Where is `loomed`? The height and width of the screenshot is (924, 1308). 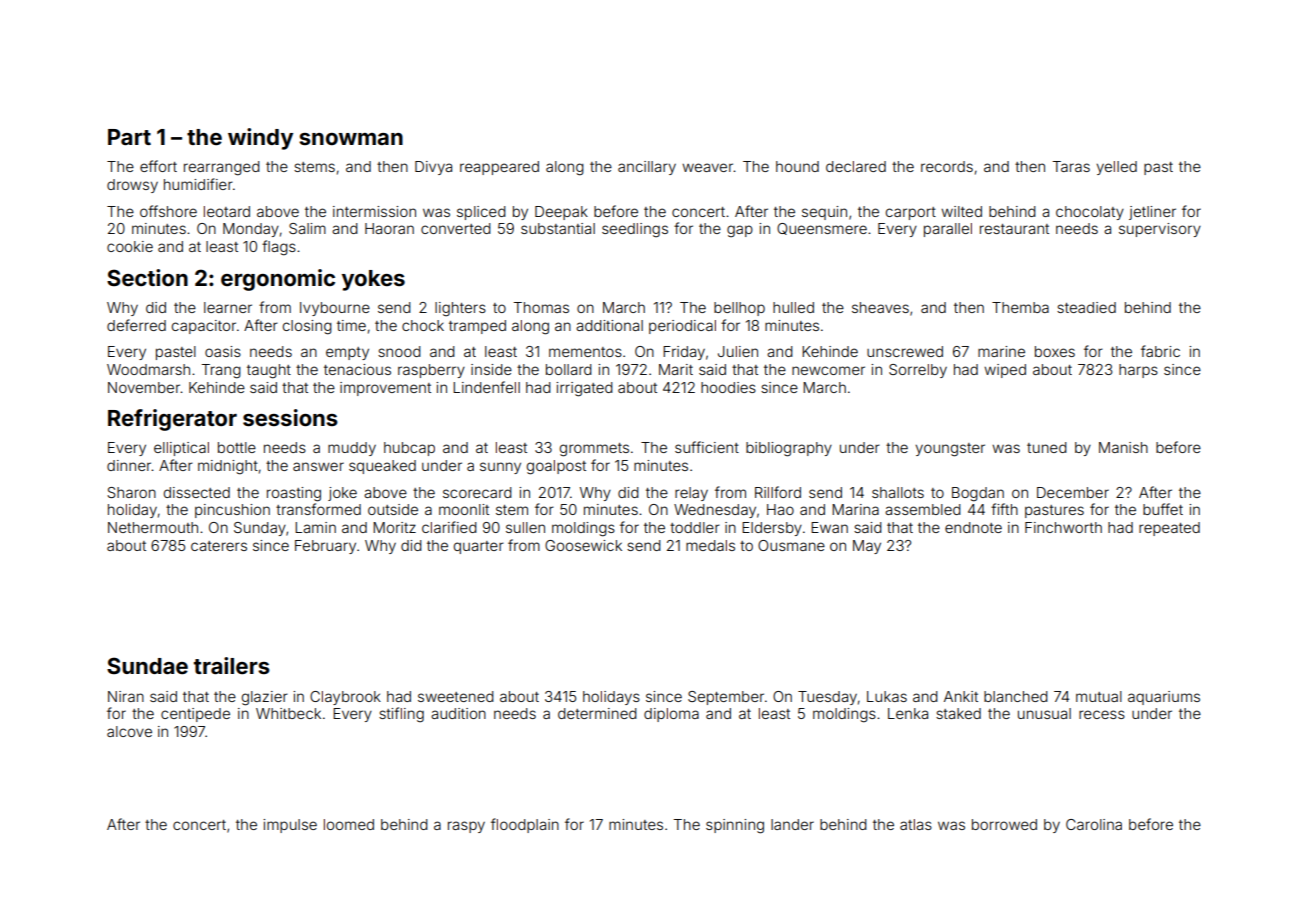 loomed is located at coordinates (349, 824).
